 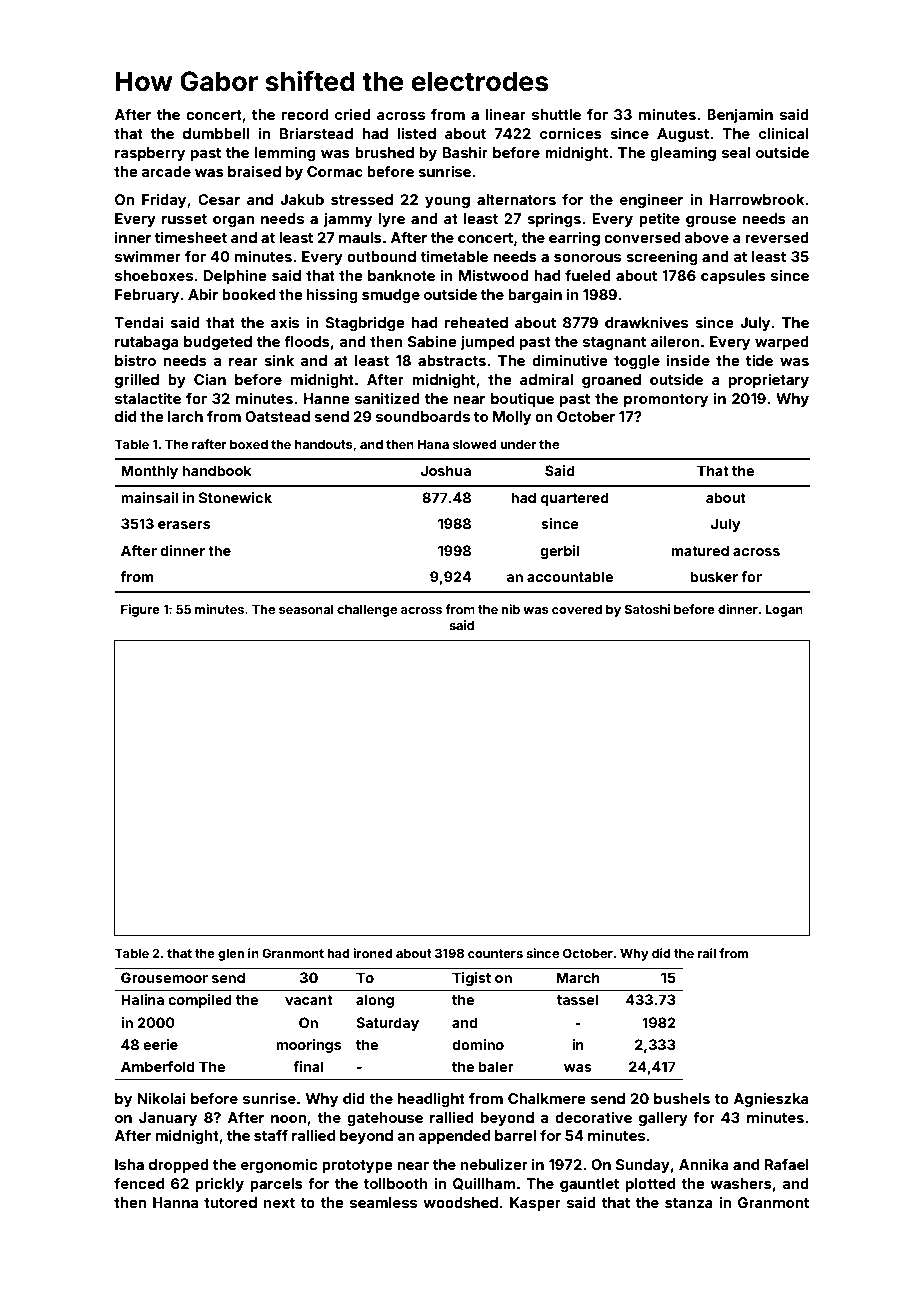 I want to click on fenced, so click(x=139, y=1183).
